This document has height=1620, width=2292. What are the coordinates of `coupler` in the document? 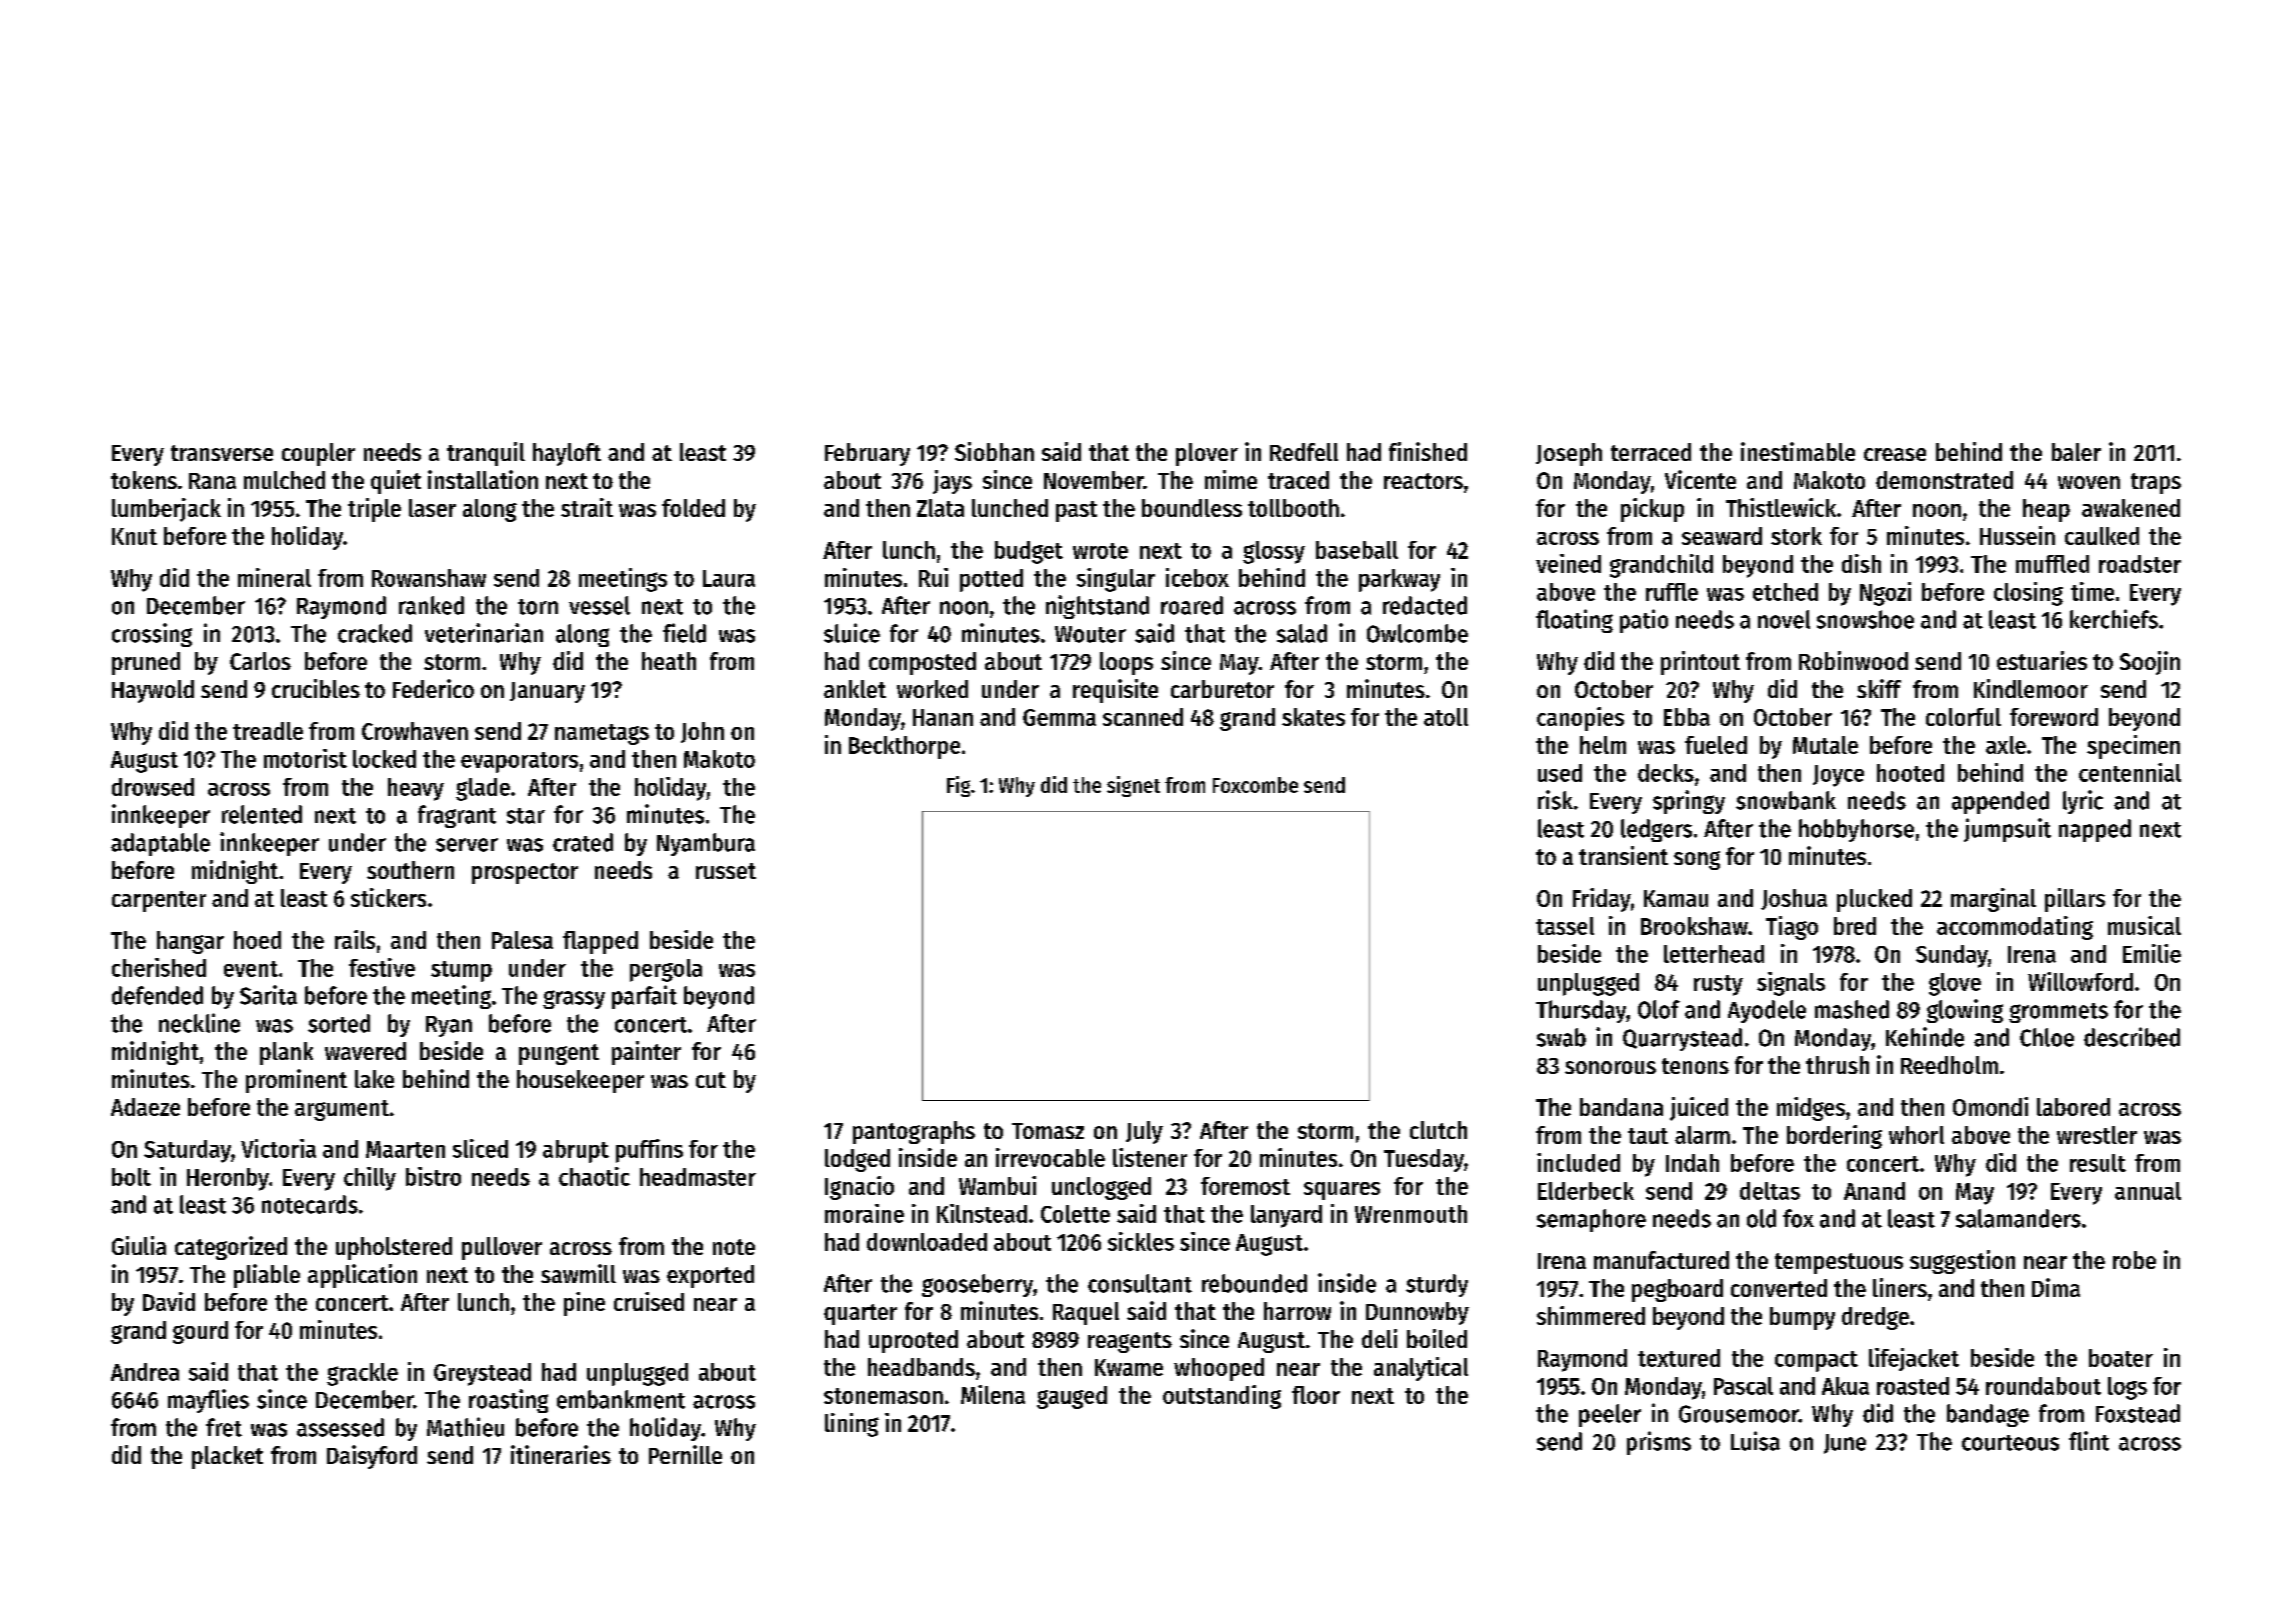 It's located at (318, 454).
